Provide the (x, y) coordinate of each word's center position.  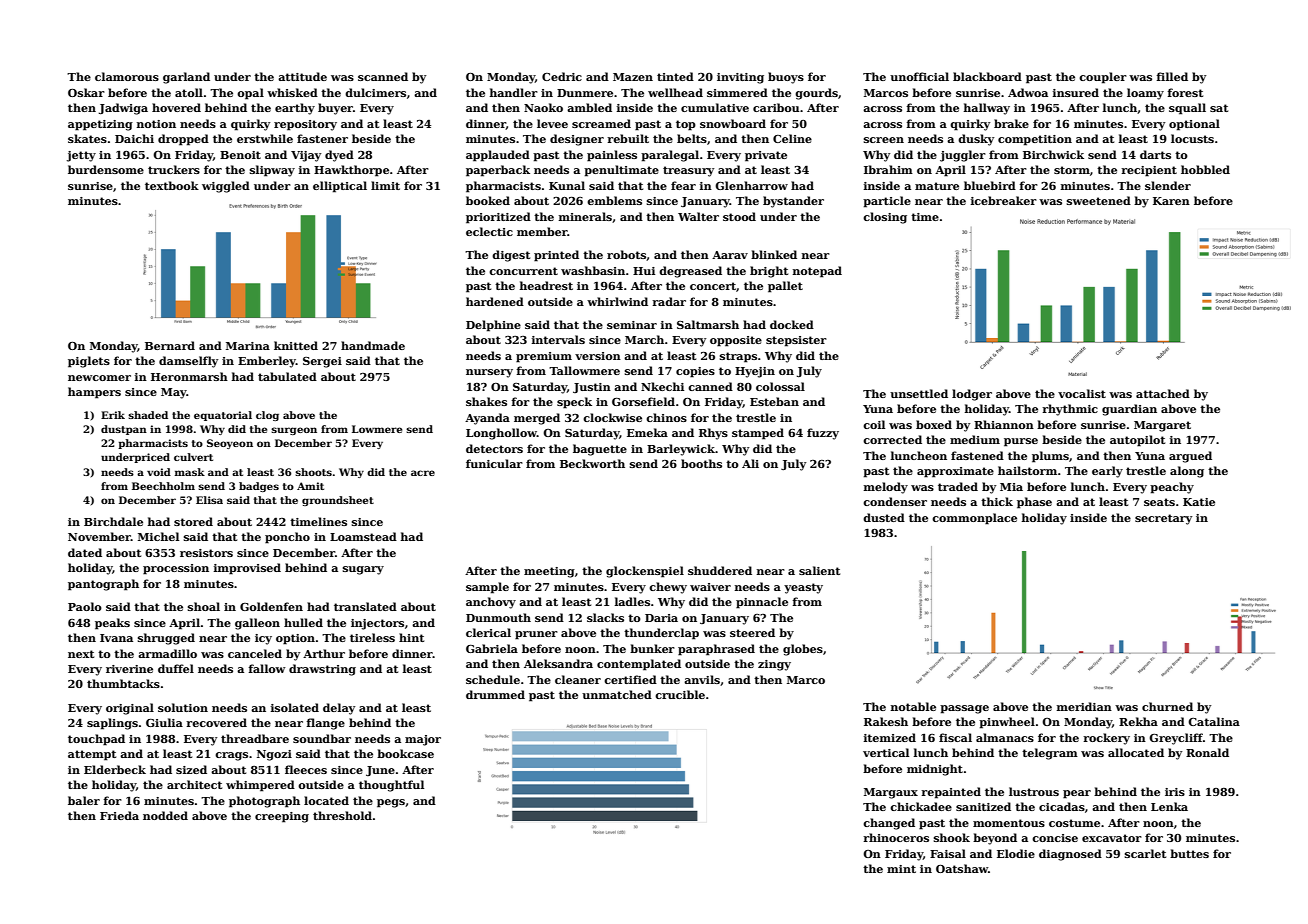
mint (901, 869)
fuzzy (823, 434)
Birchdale (113, 521)
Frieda (119, 815)
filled (1172, 76)
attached (1163, 393)
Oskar (86, 92)
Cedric (562, 76)
